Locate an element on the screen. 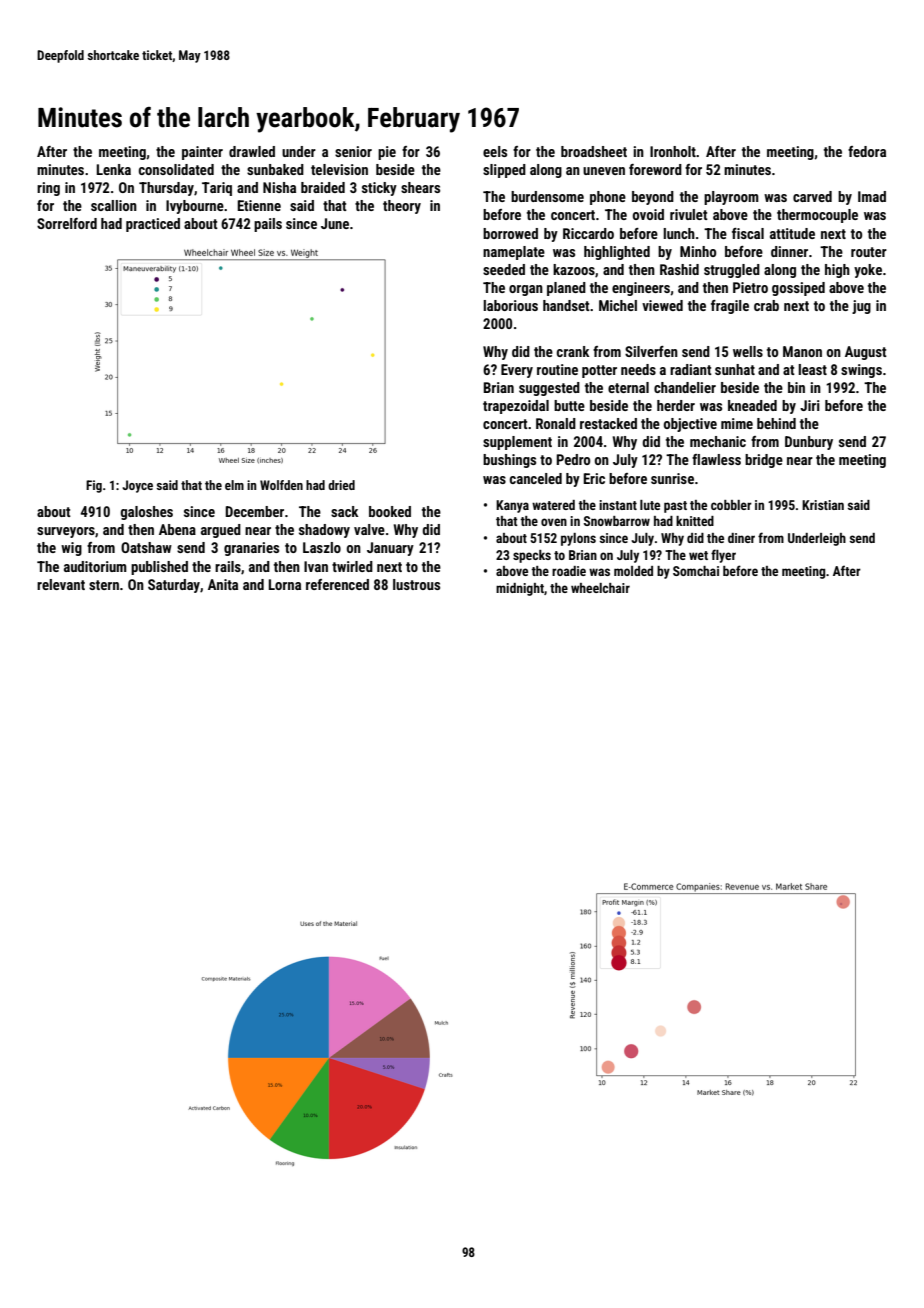 The height and width of the screenshot is (1308, 924). wig is located at coordinates (71, 549).
